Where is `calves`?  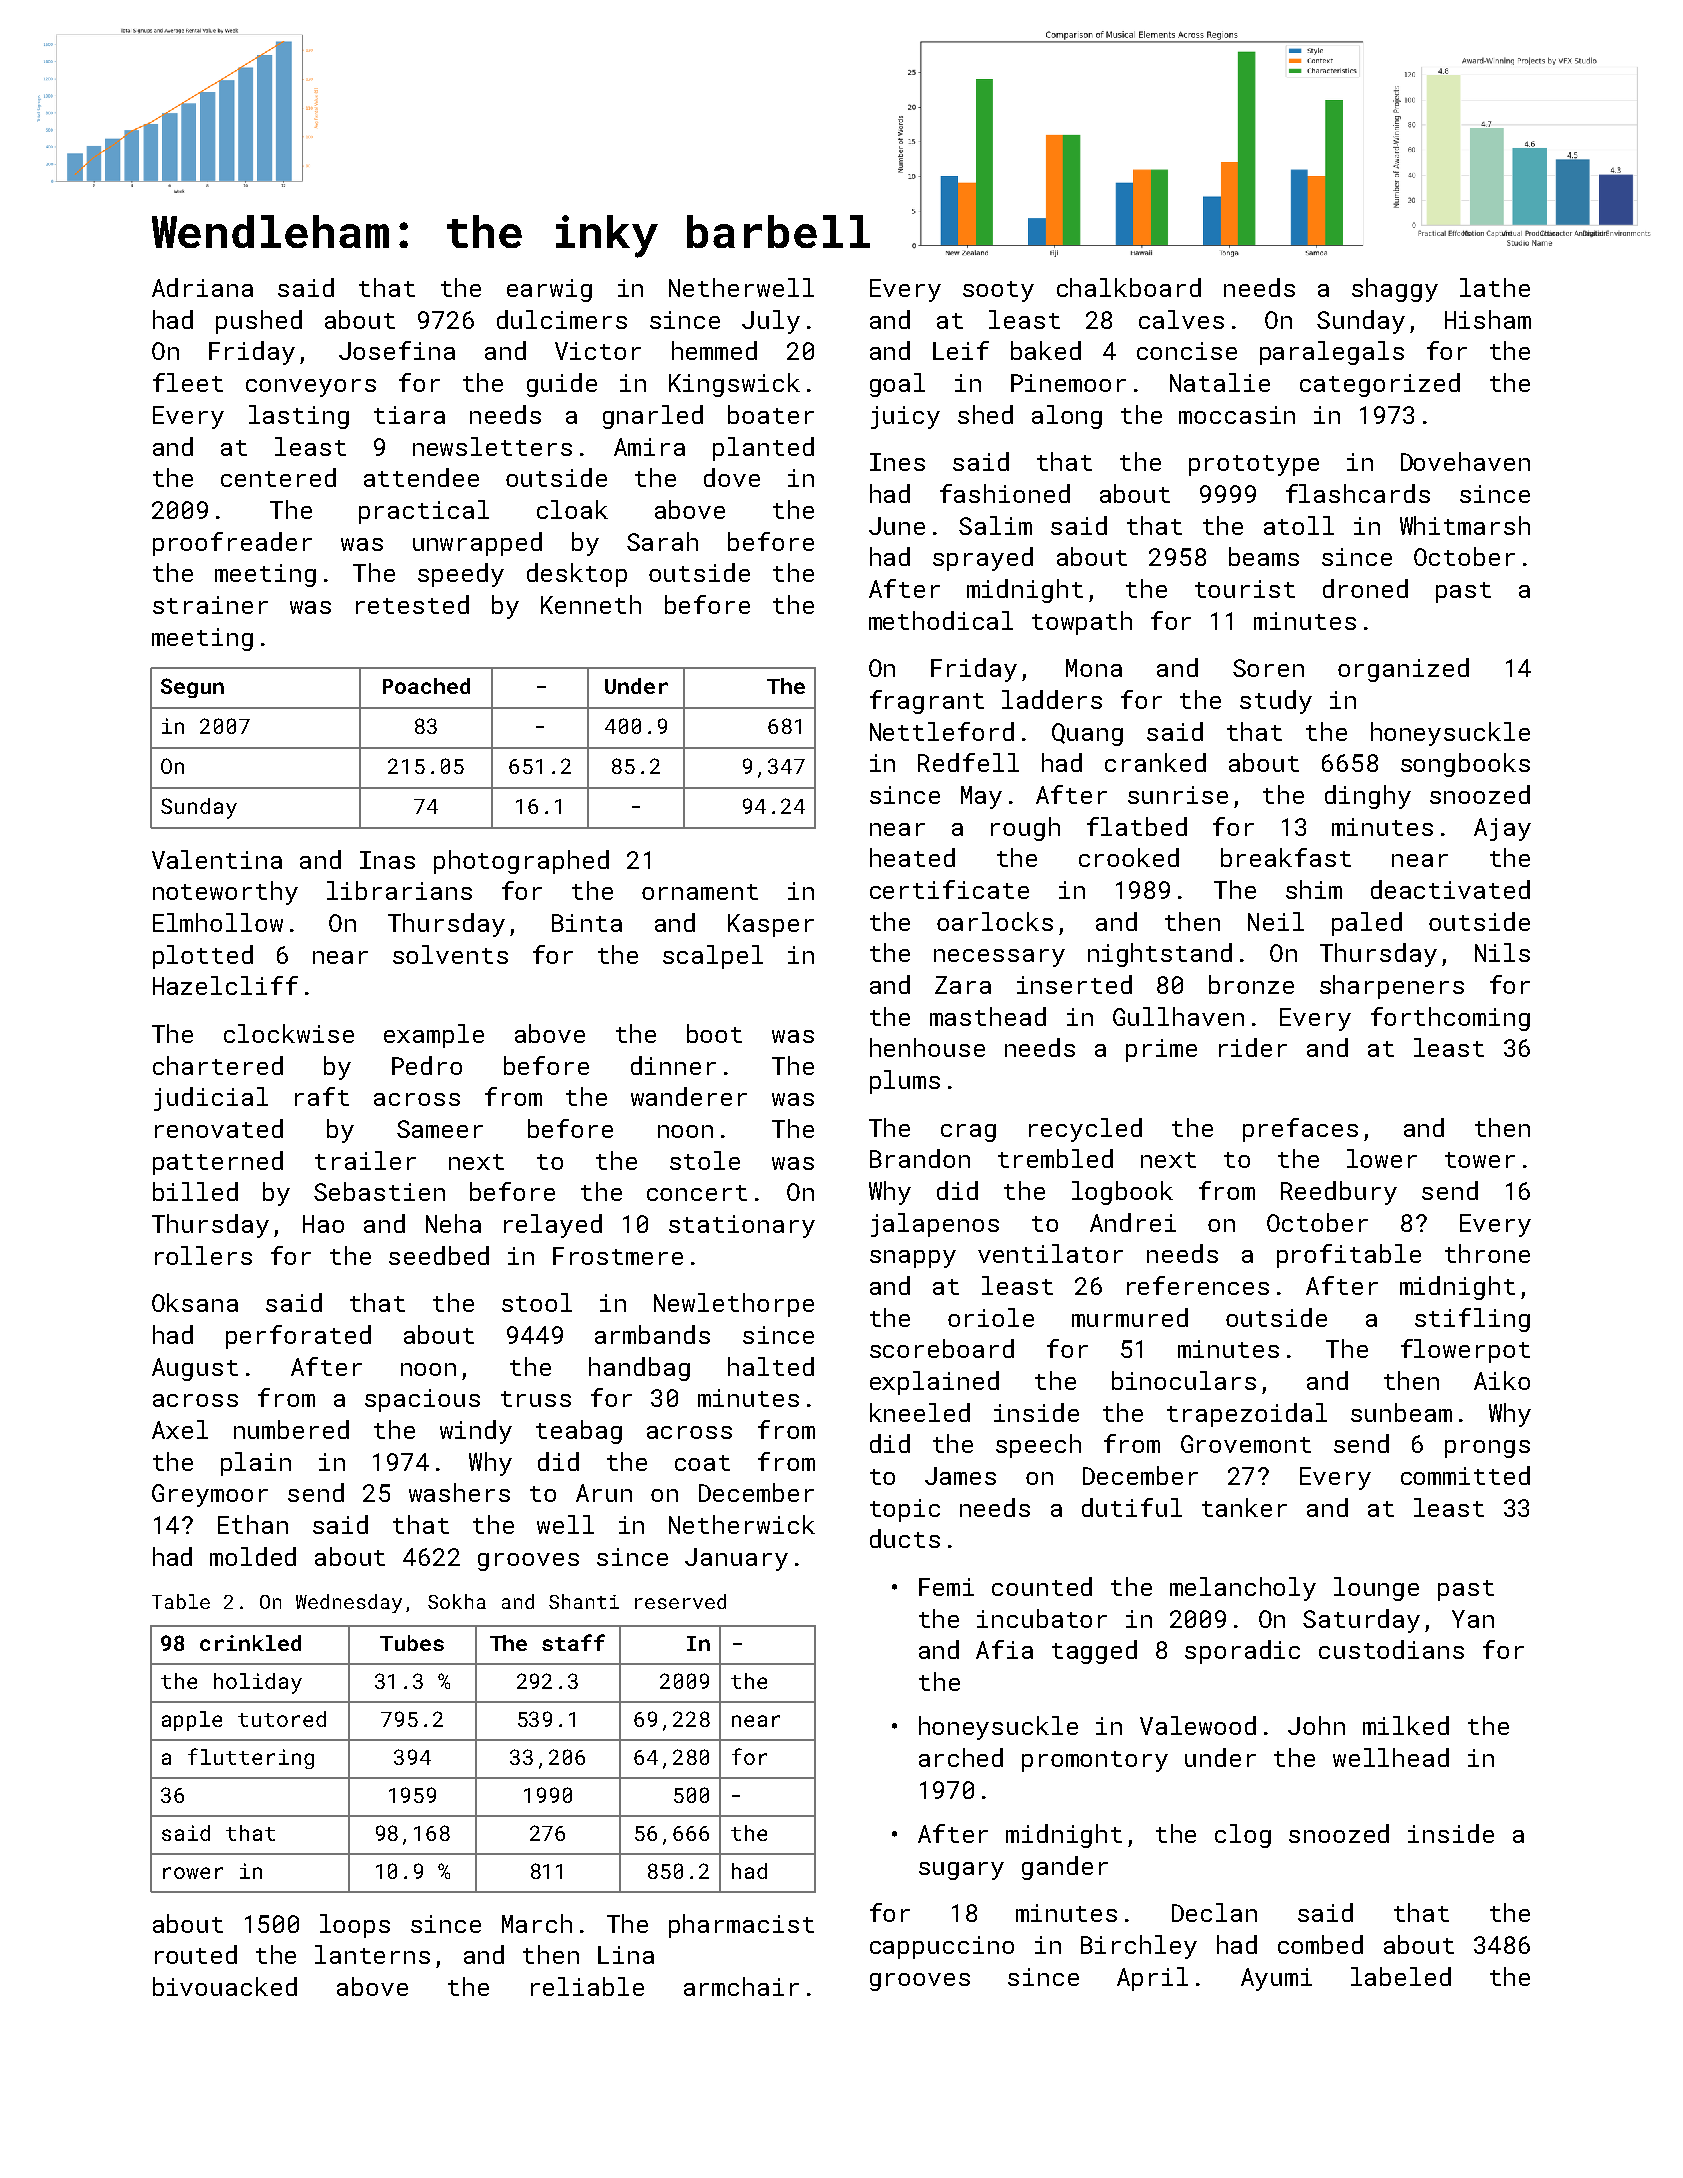
calves is located at coordinates (1181, 319).
